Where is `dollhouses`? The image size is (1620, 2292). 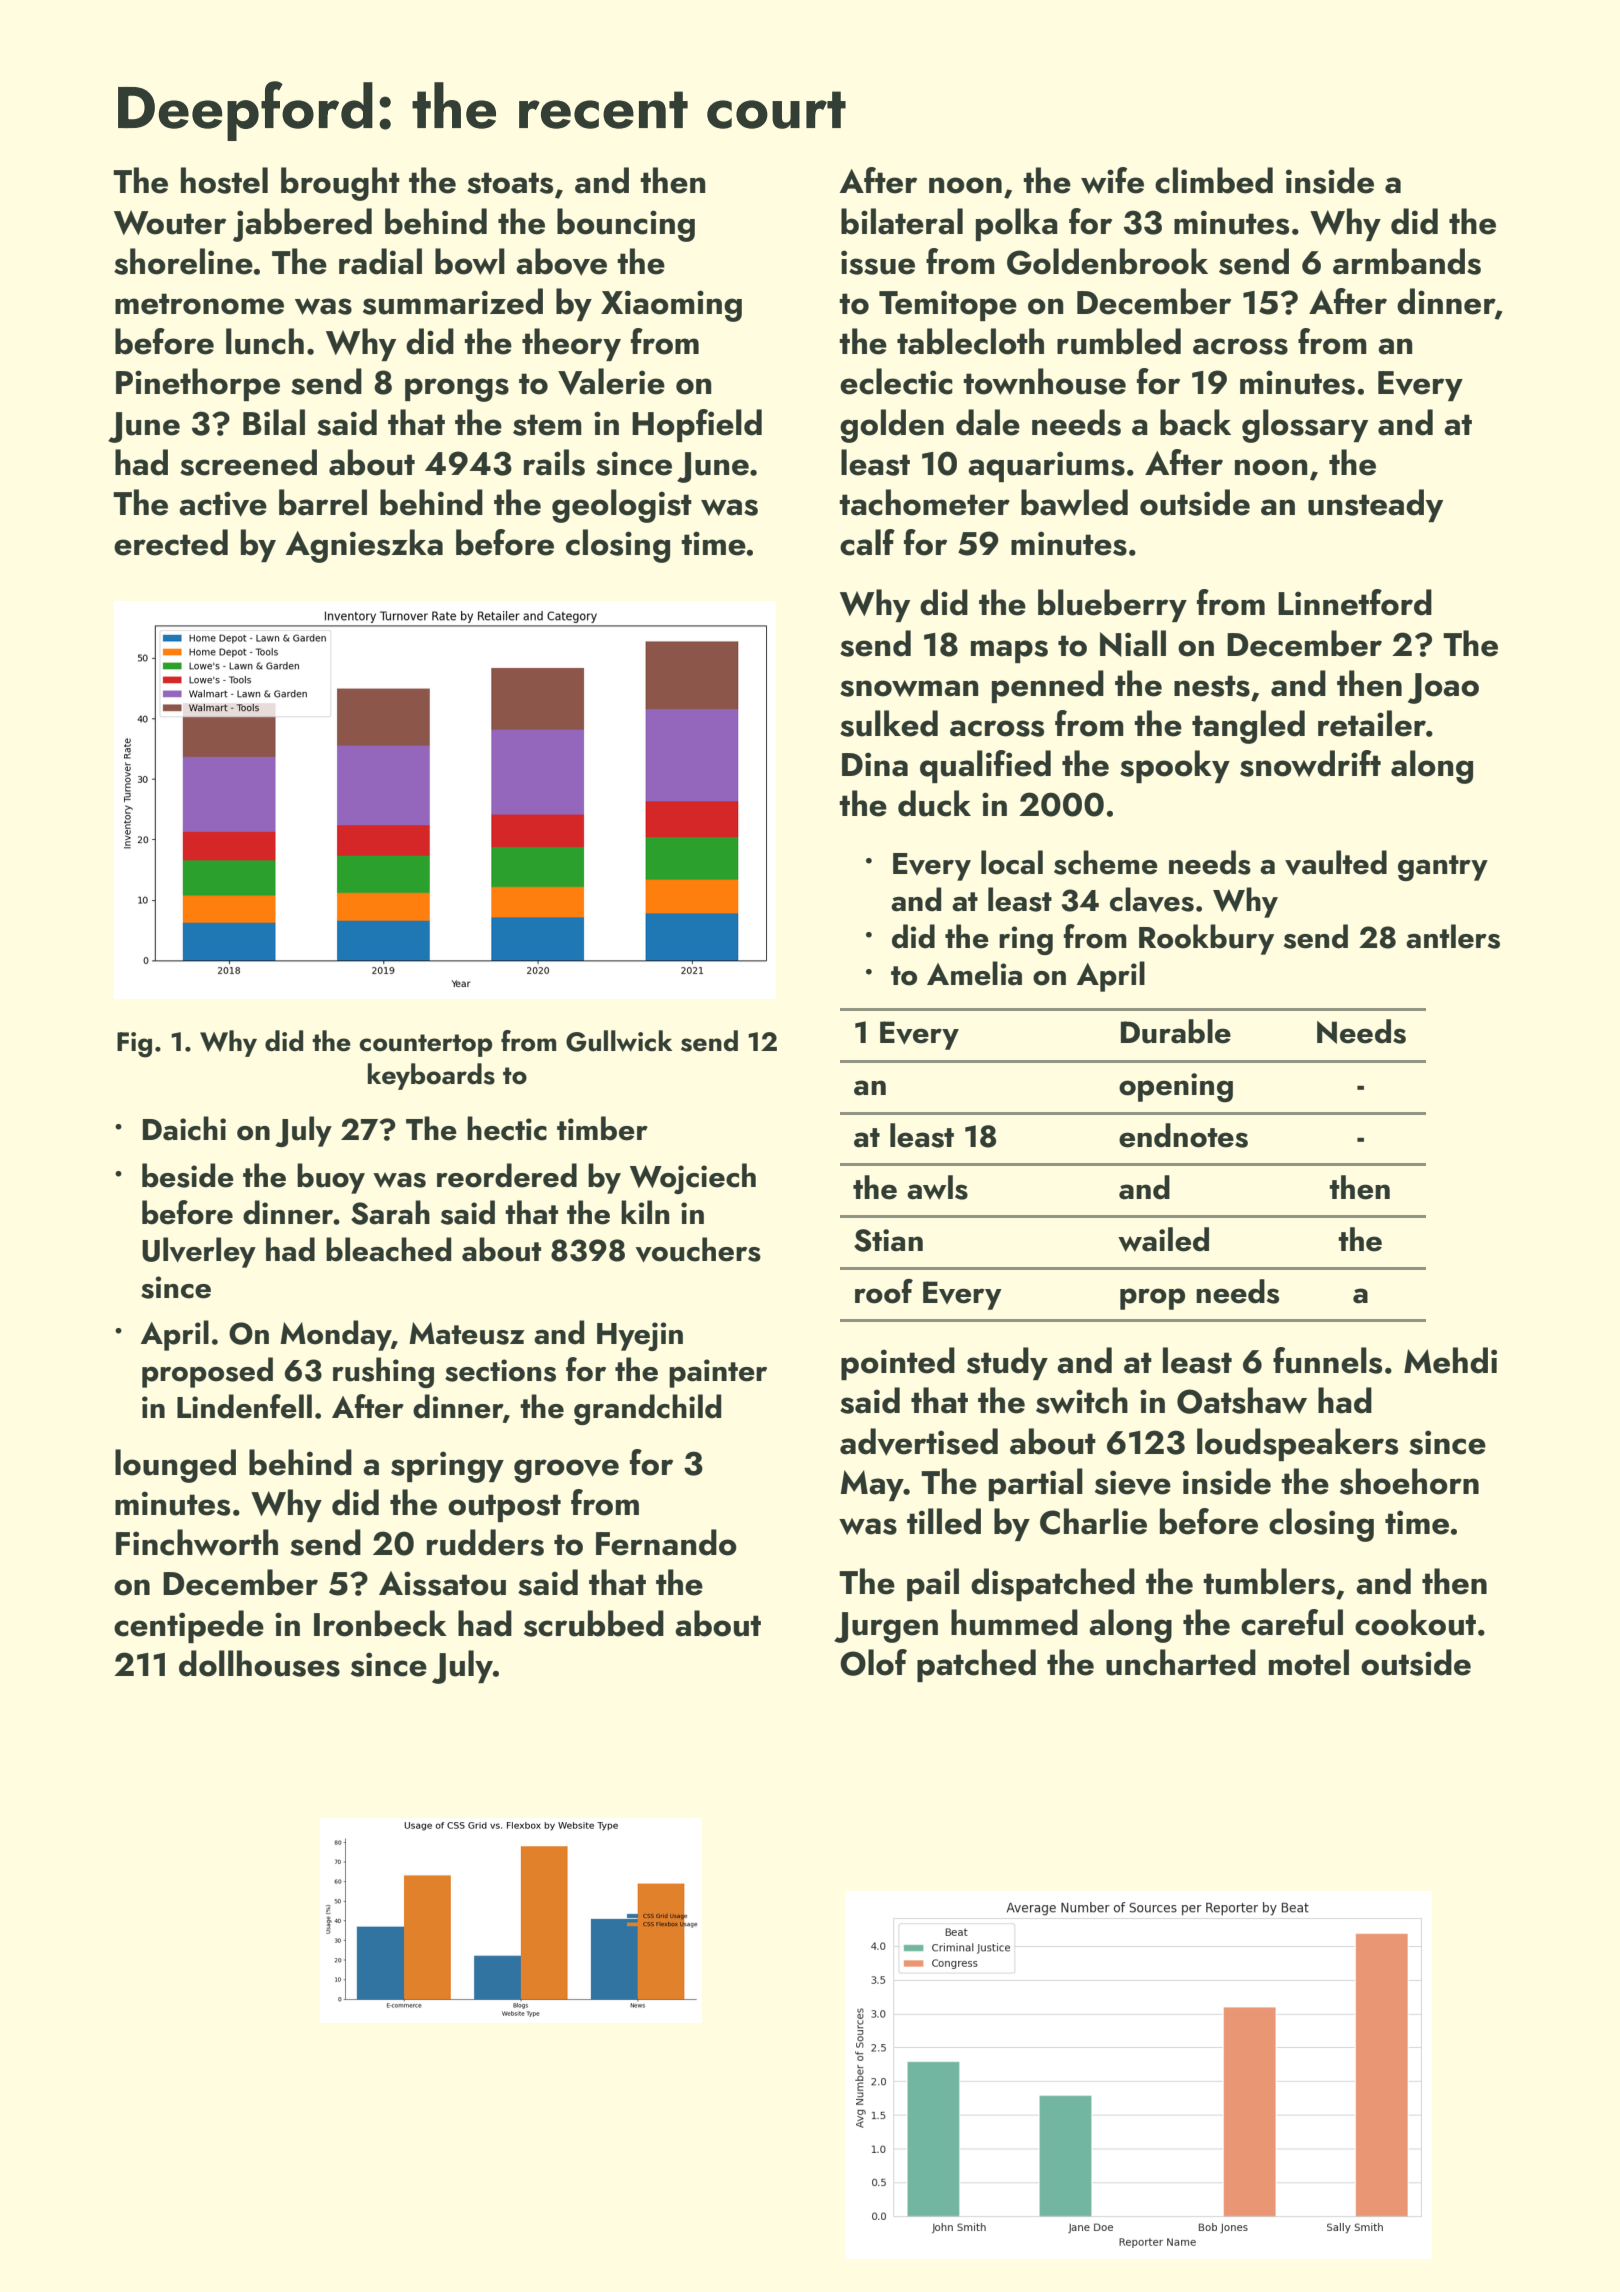 dollhouses is located at coordinates (259, 1663).
